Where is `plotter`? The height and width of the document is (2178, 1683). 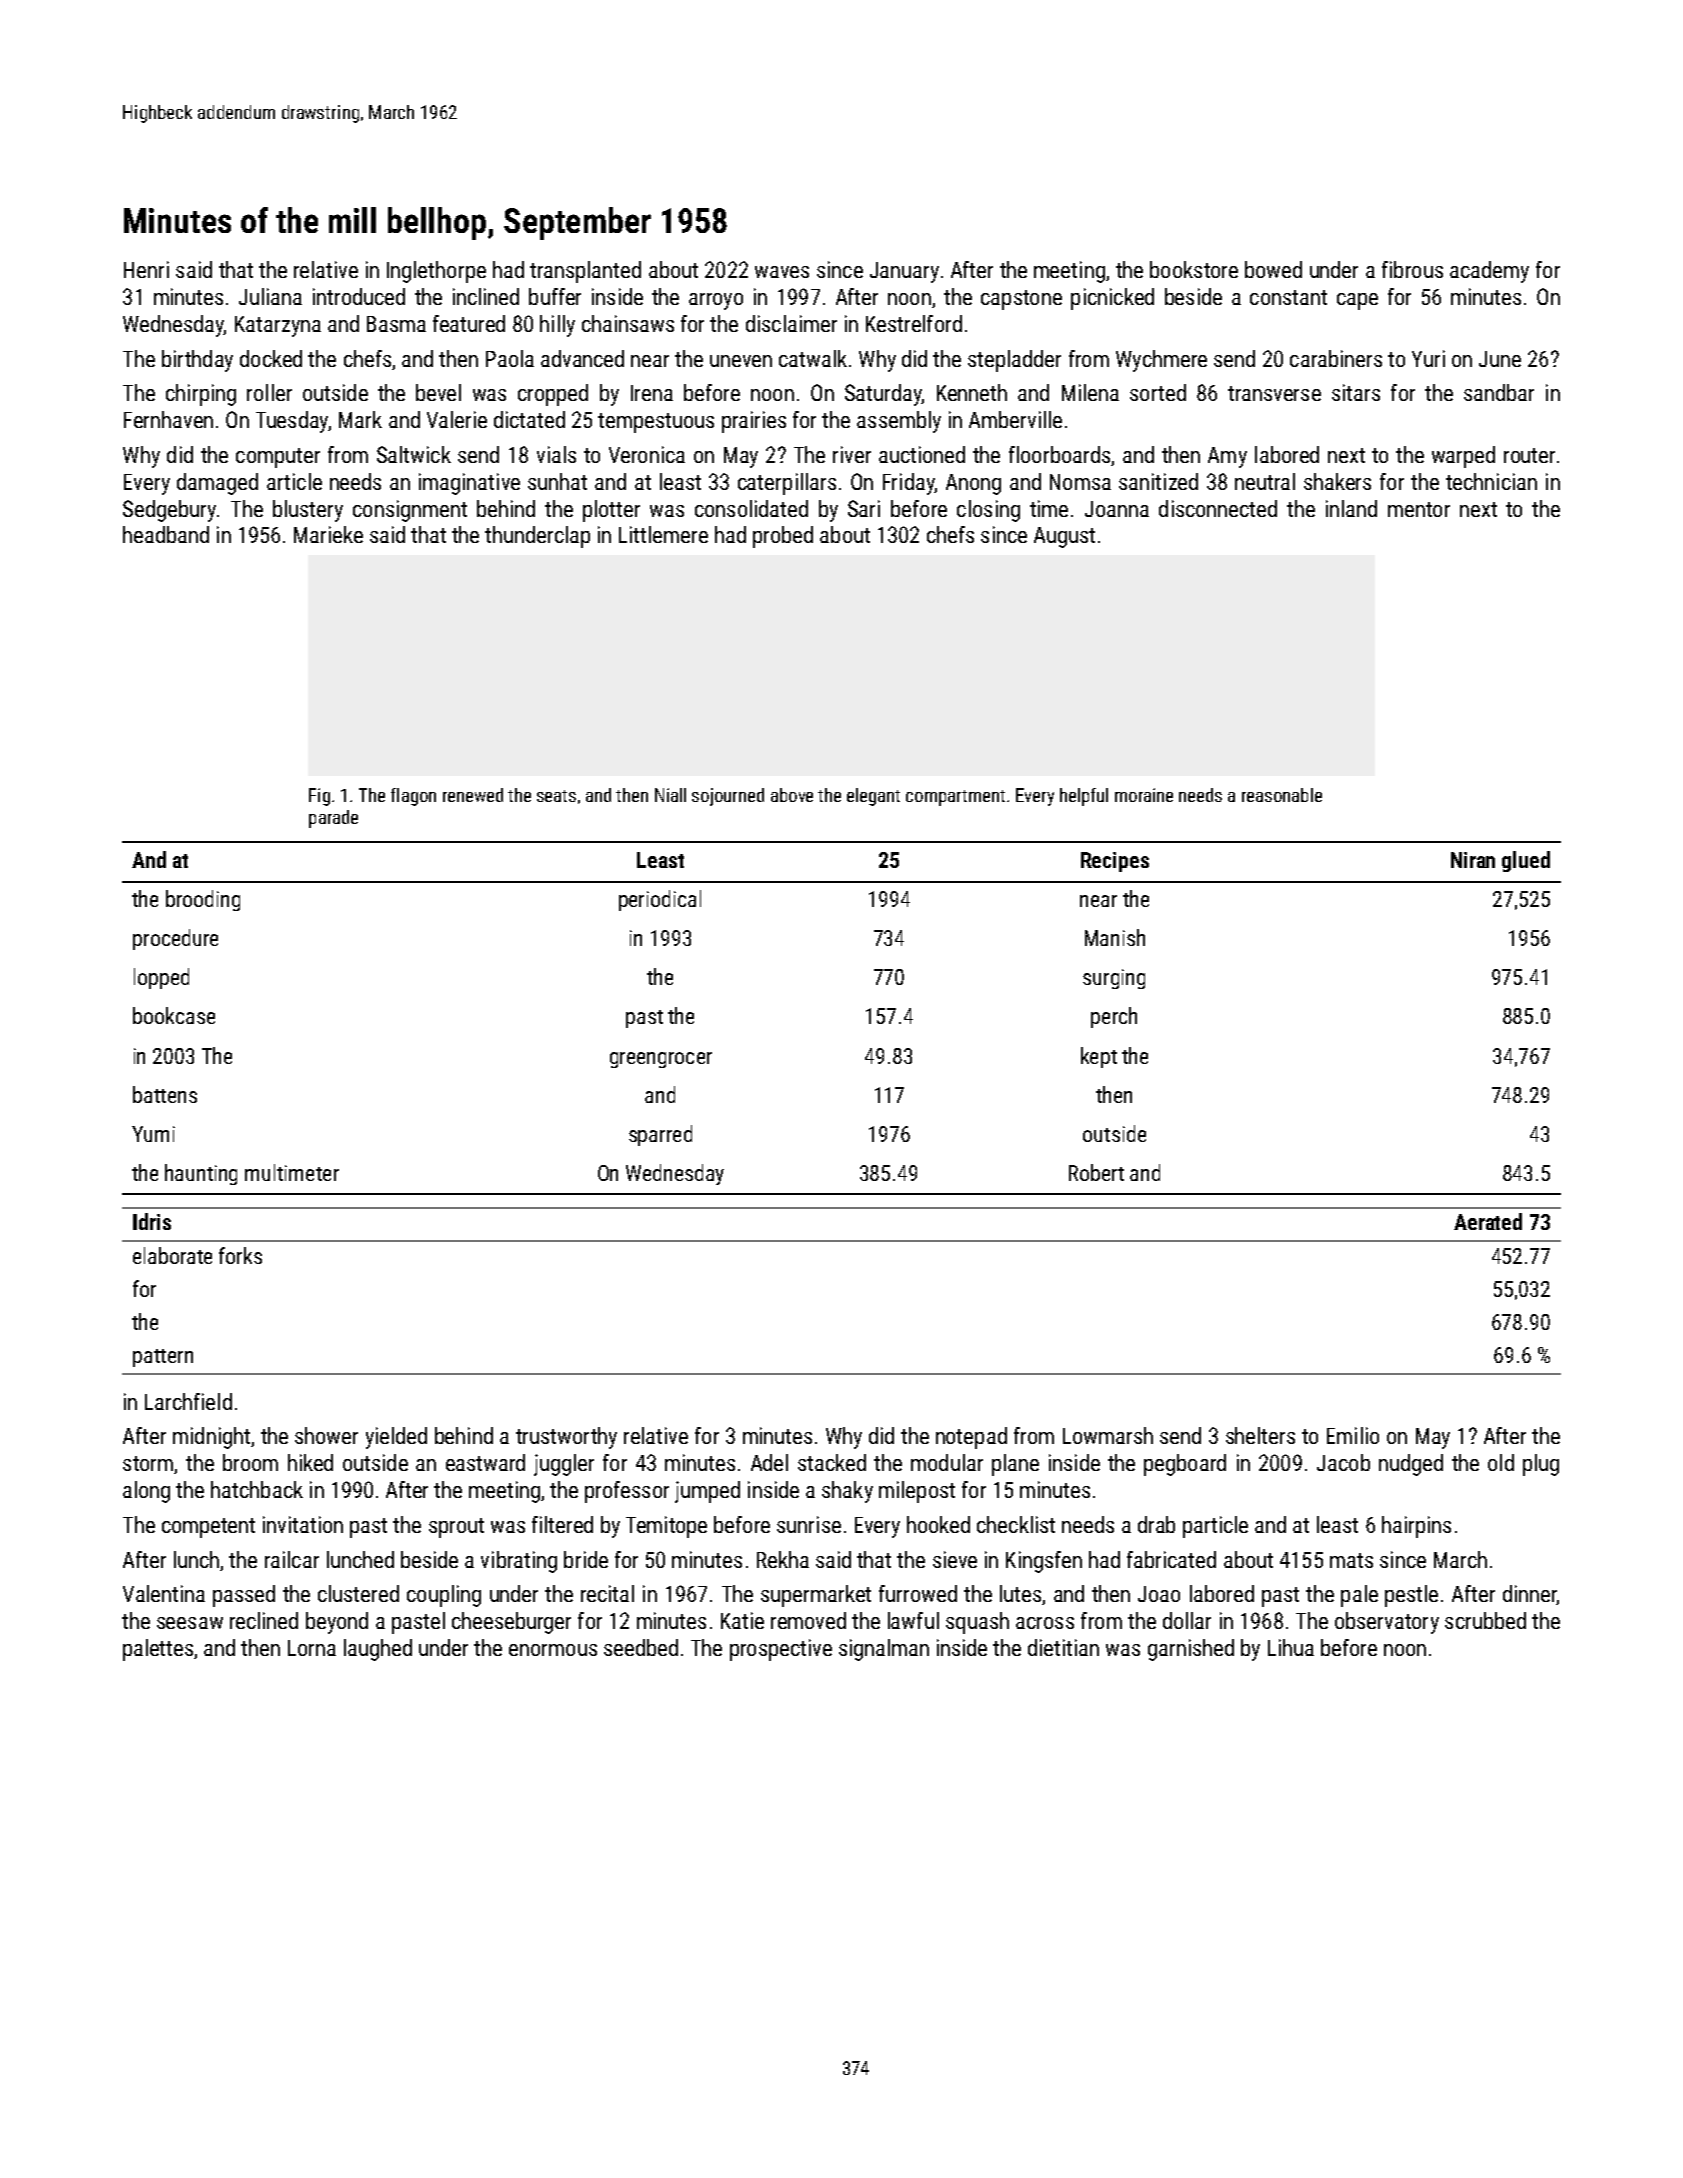
plotter is located at coordinates (611, 511).
